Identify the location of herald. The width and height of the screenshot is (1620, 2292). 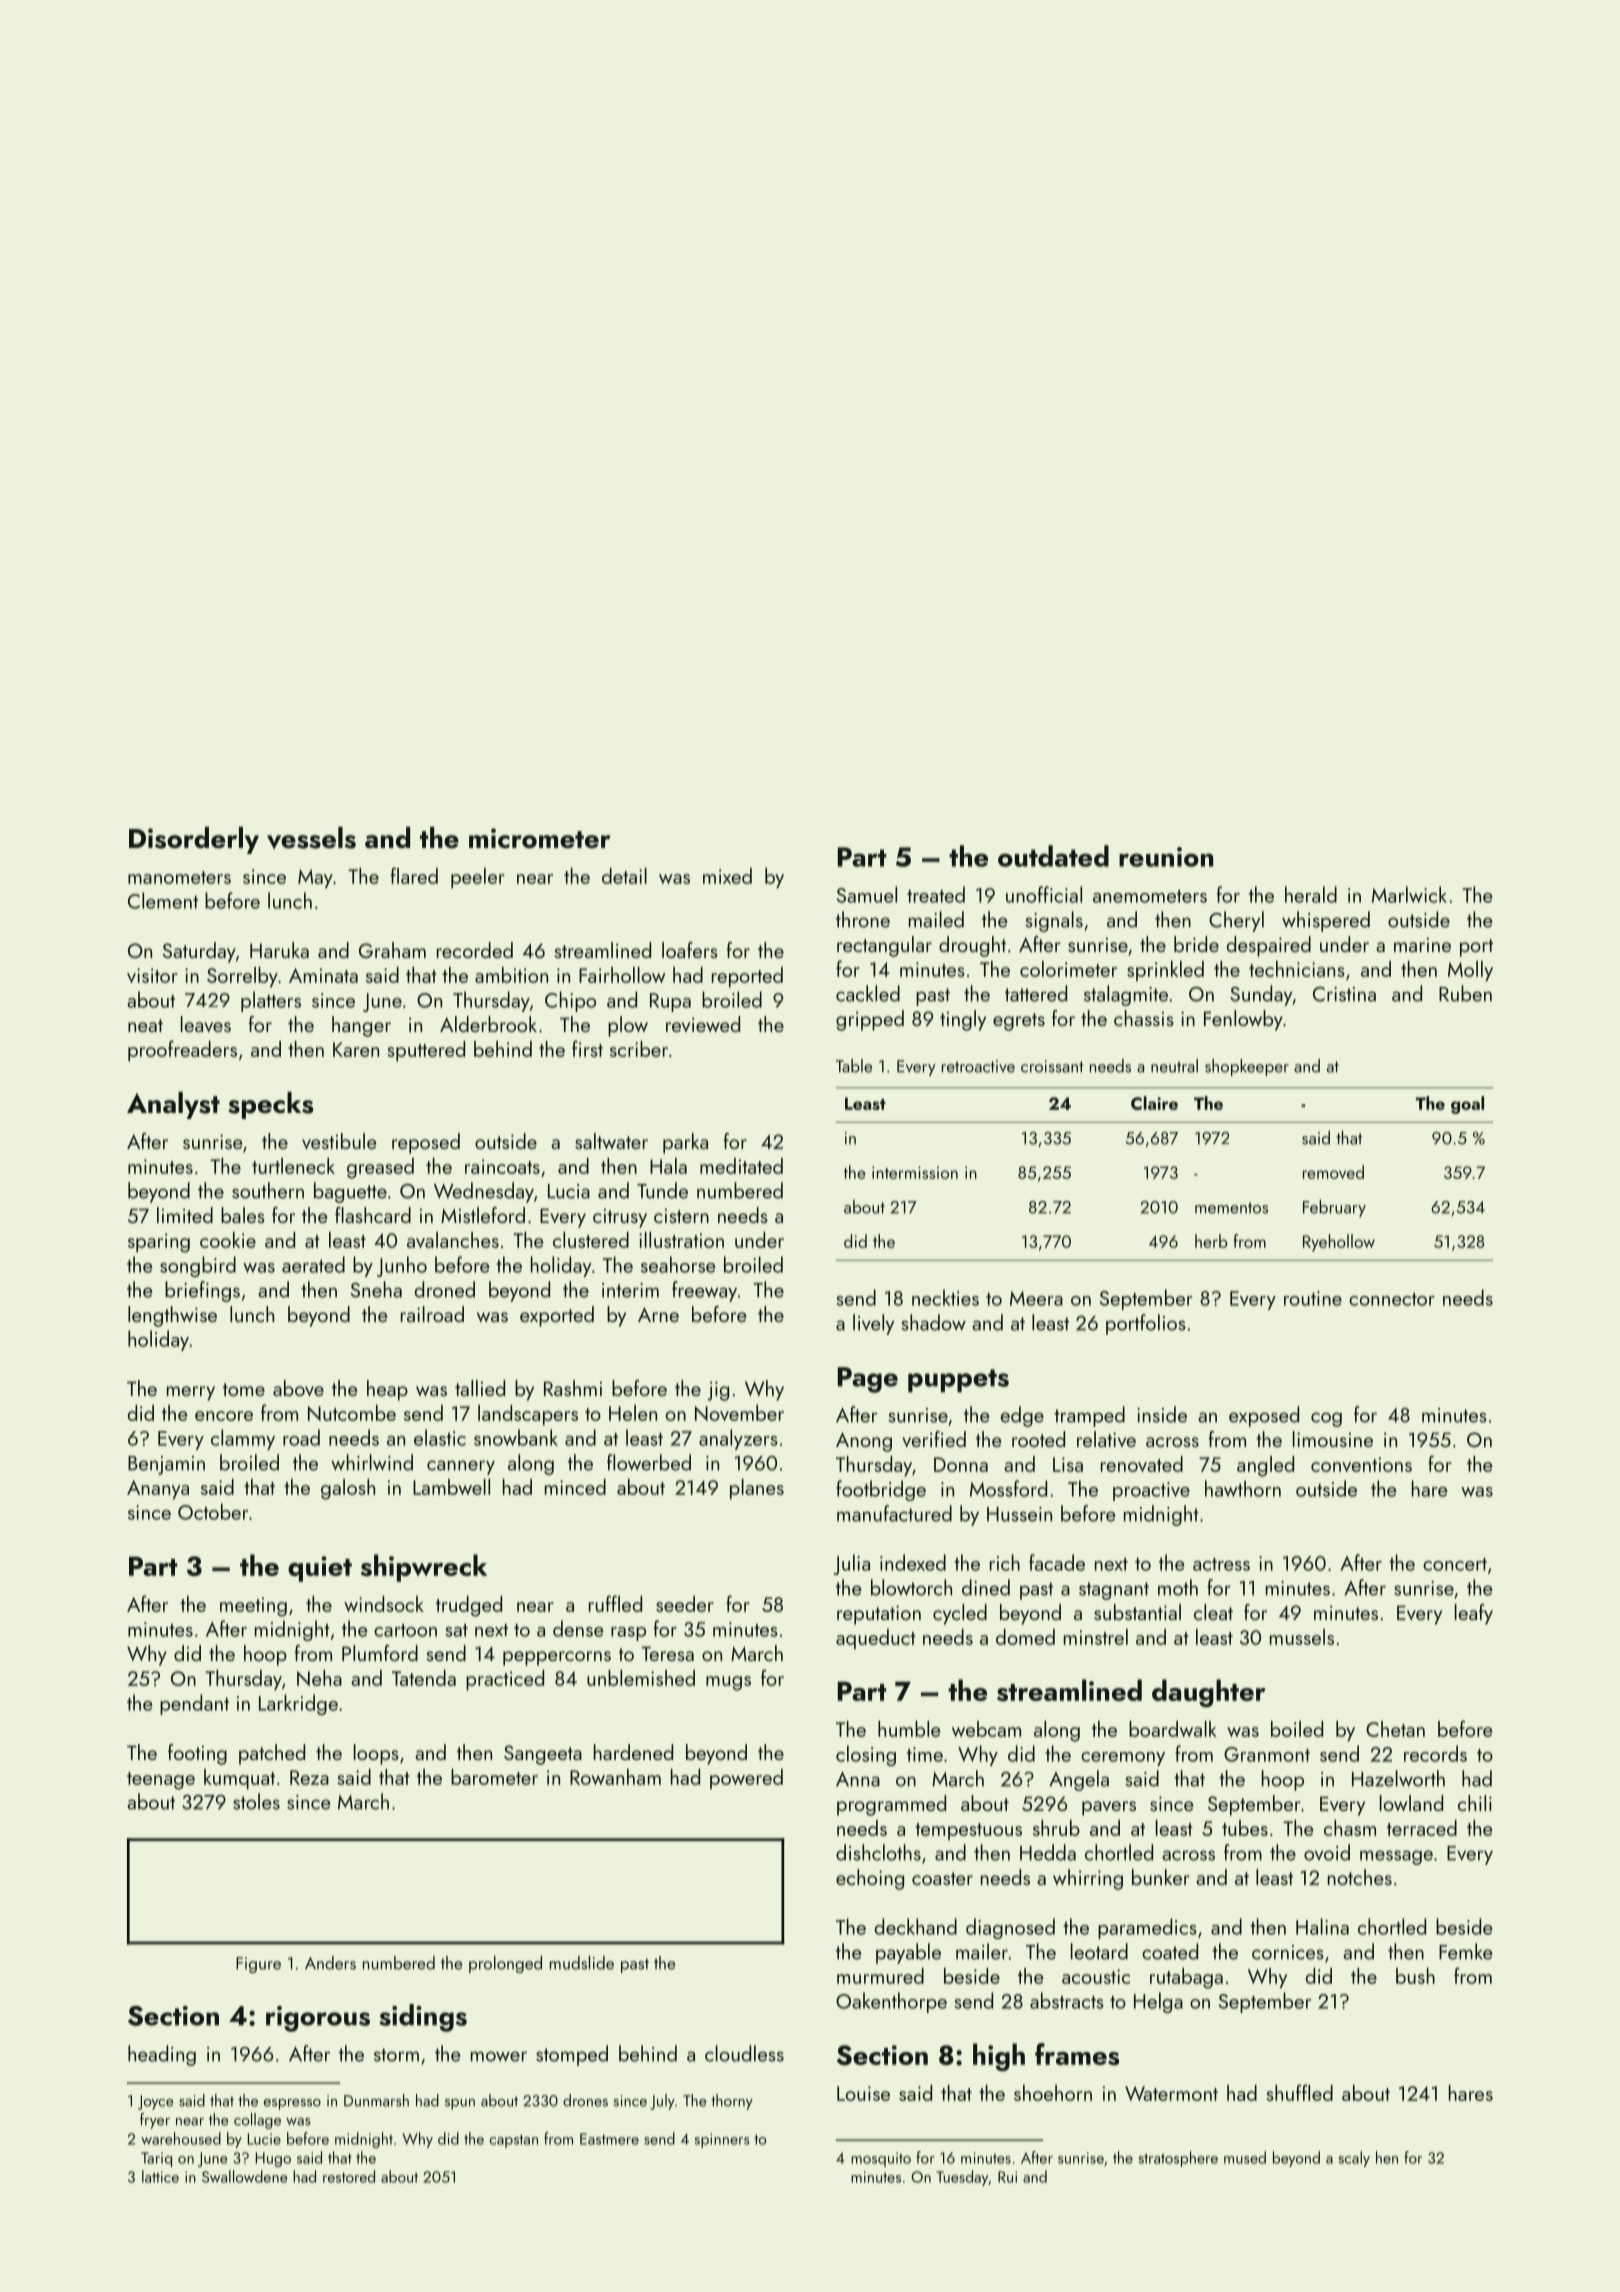
(1311, 894).
